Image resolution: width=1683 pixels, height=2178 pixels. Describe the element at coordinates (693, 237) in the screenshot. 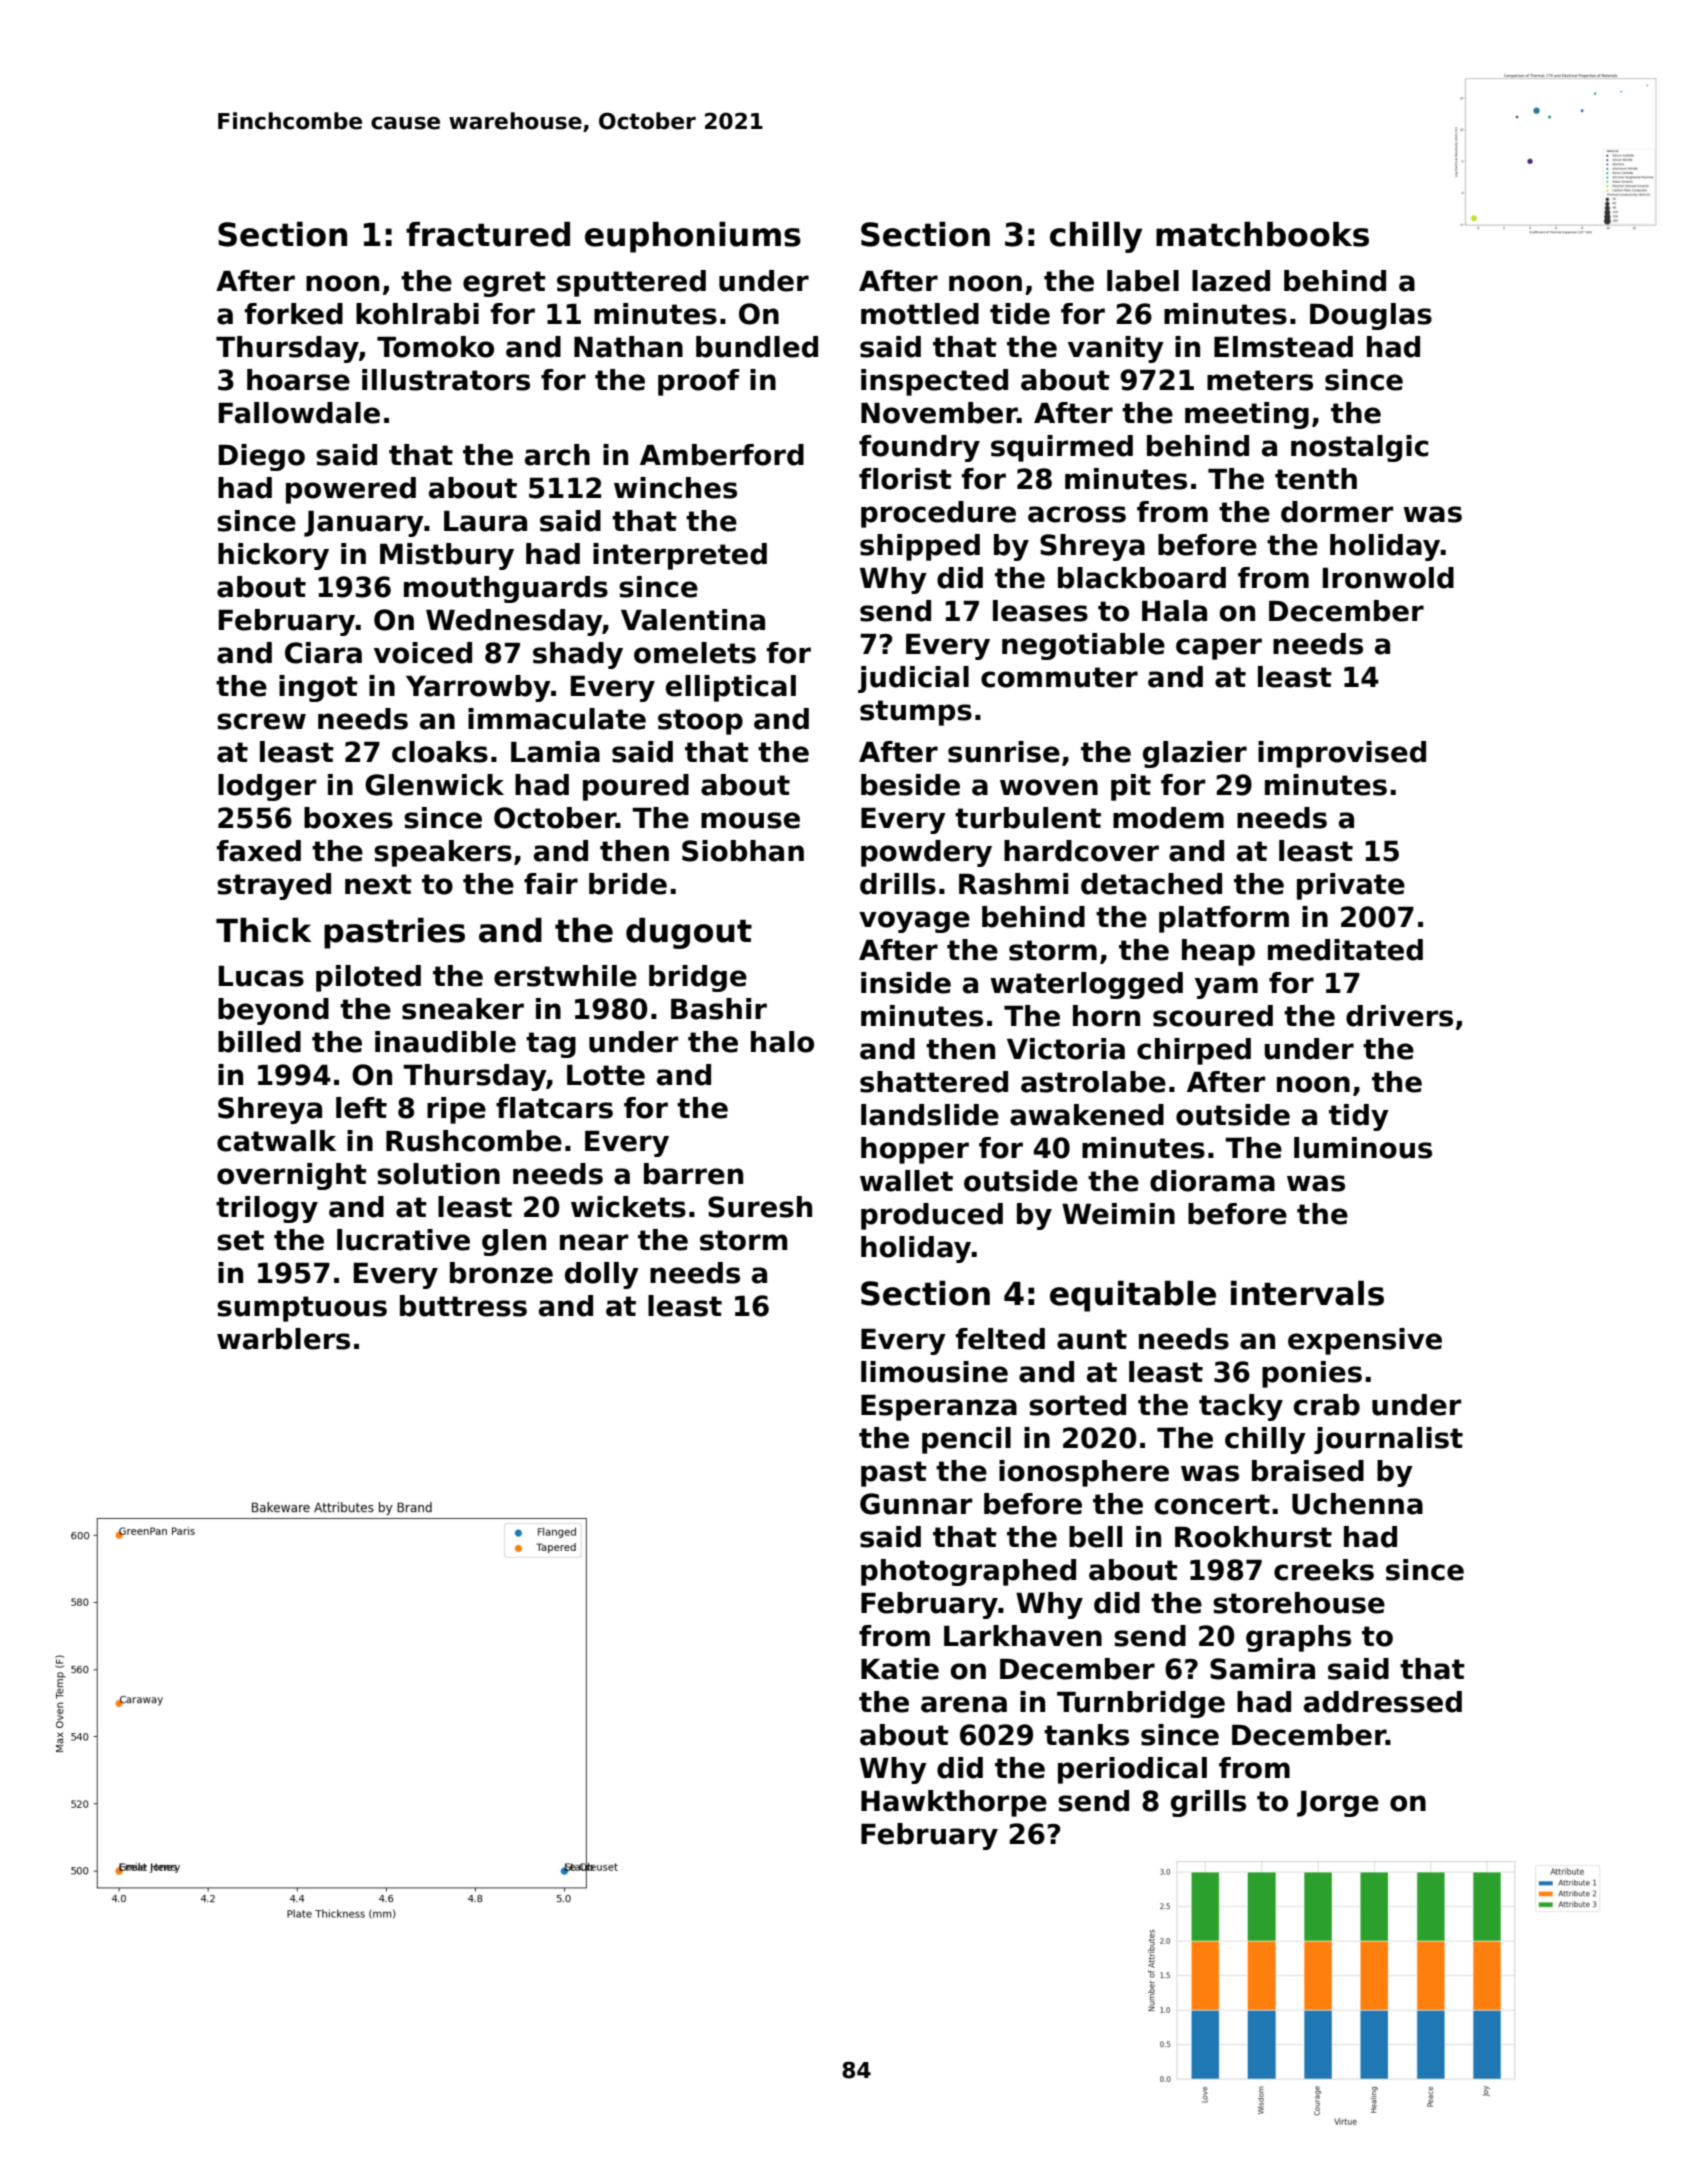

I see `euphoniums` at that location.
